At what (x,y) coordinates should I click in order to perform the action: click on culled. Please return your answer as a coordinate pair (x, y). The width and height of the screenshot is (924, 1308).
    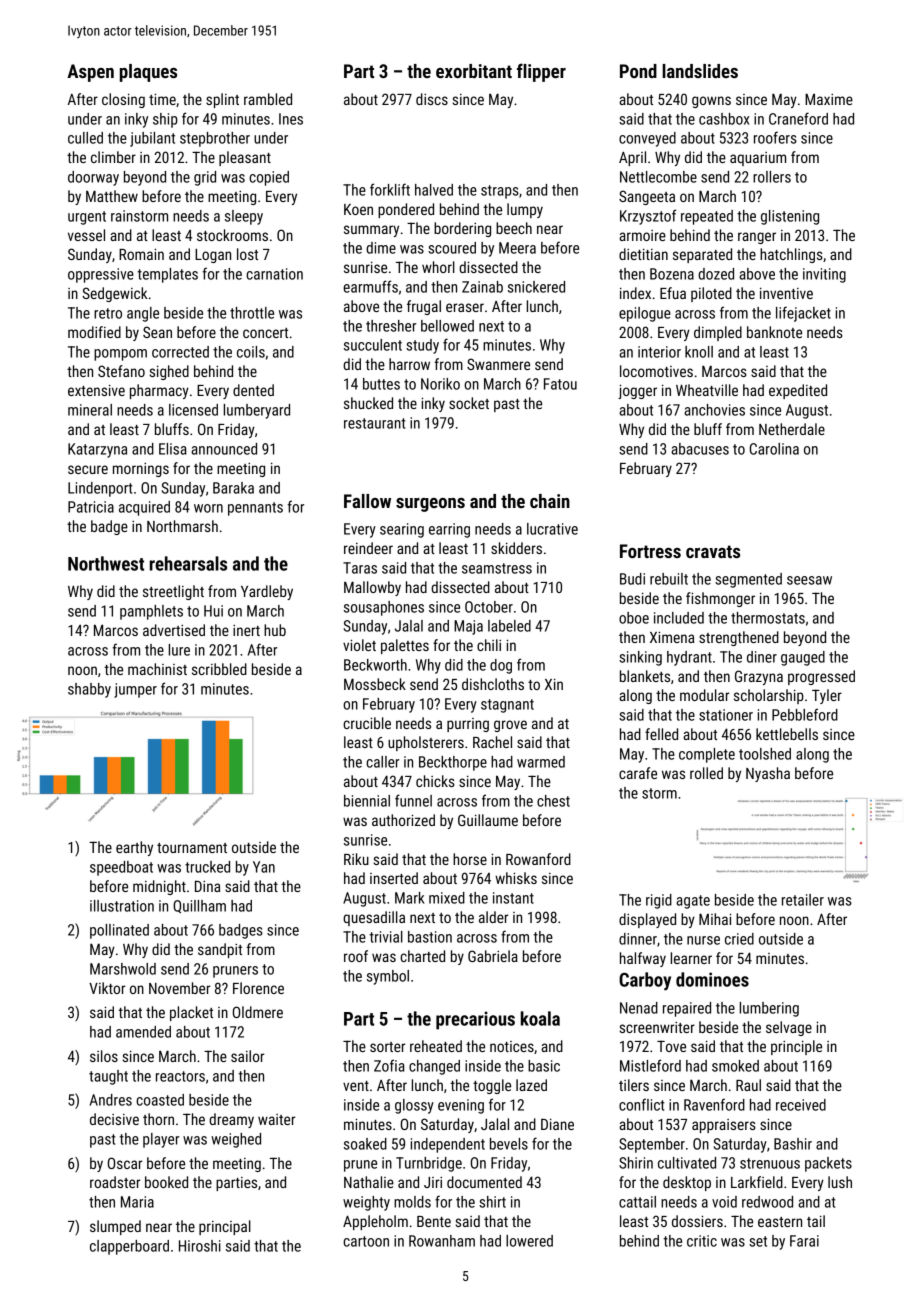
    Looking at the image, I should click on (85, 138).
